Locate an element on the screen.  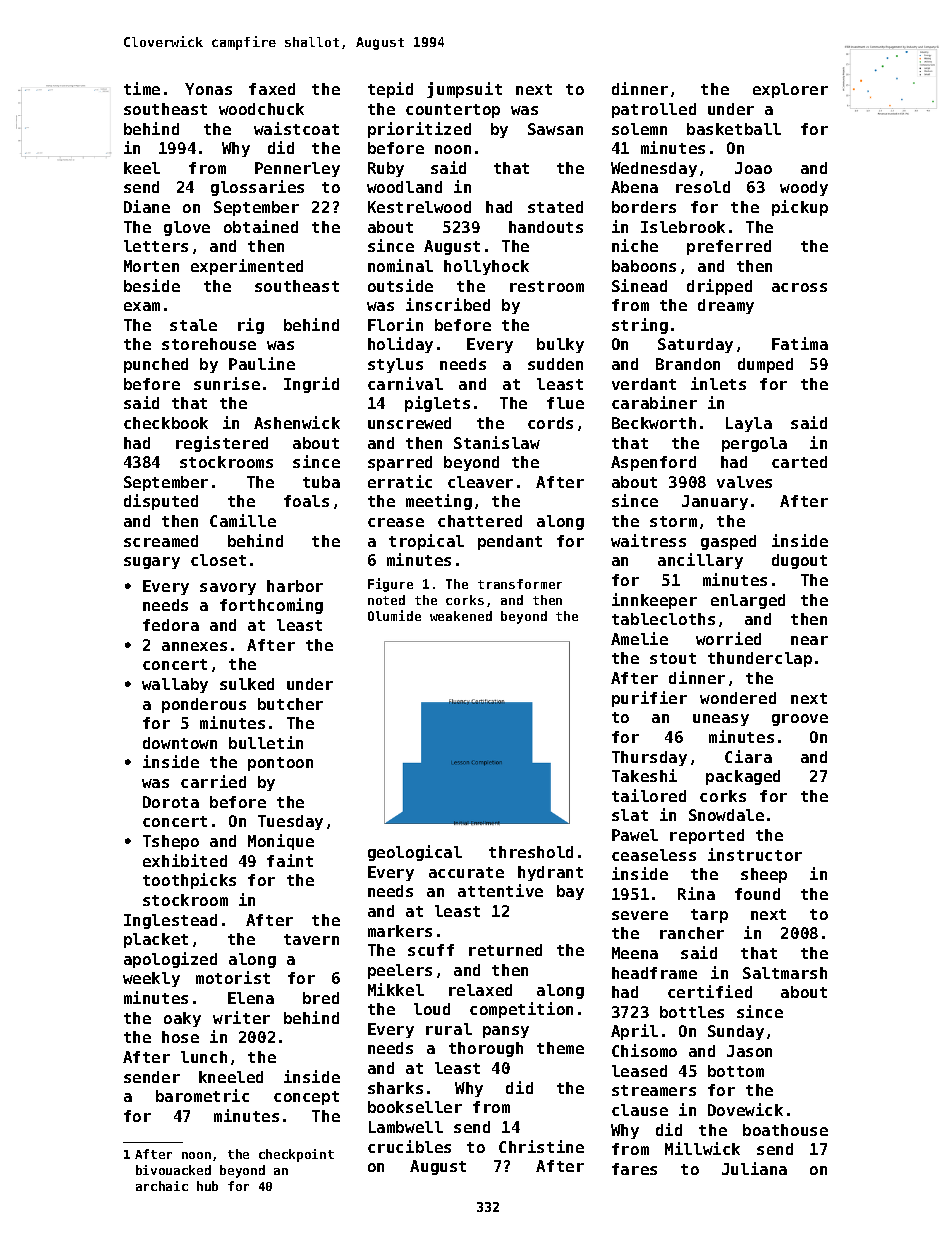
ancillary is located at coordinates (700, 561).
